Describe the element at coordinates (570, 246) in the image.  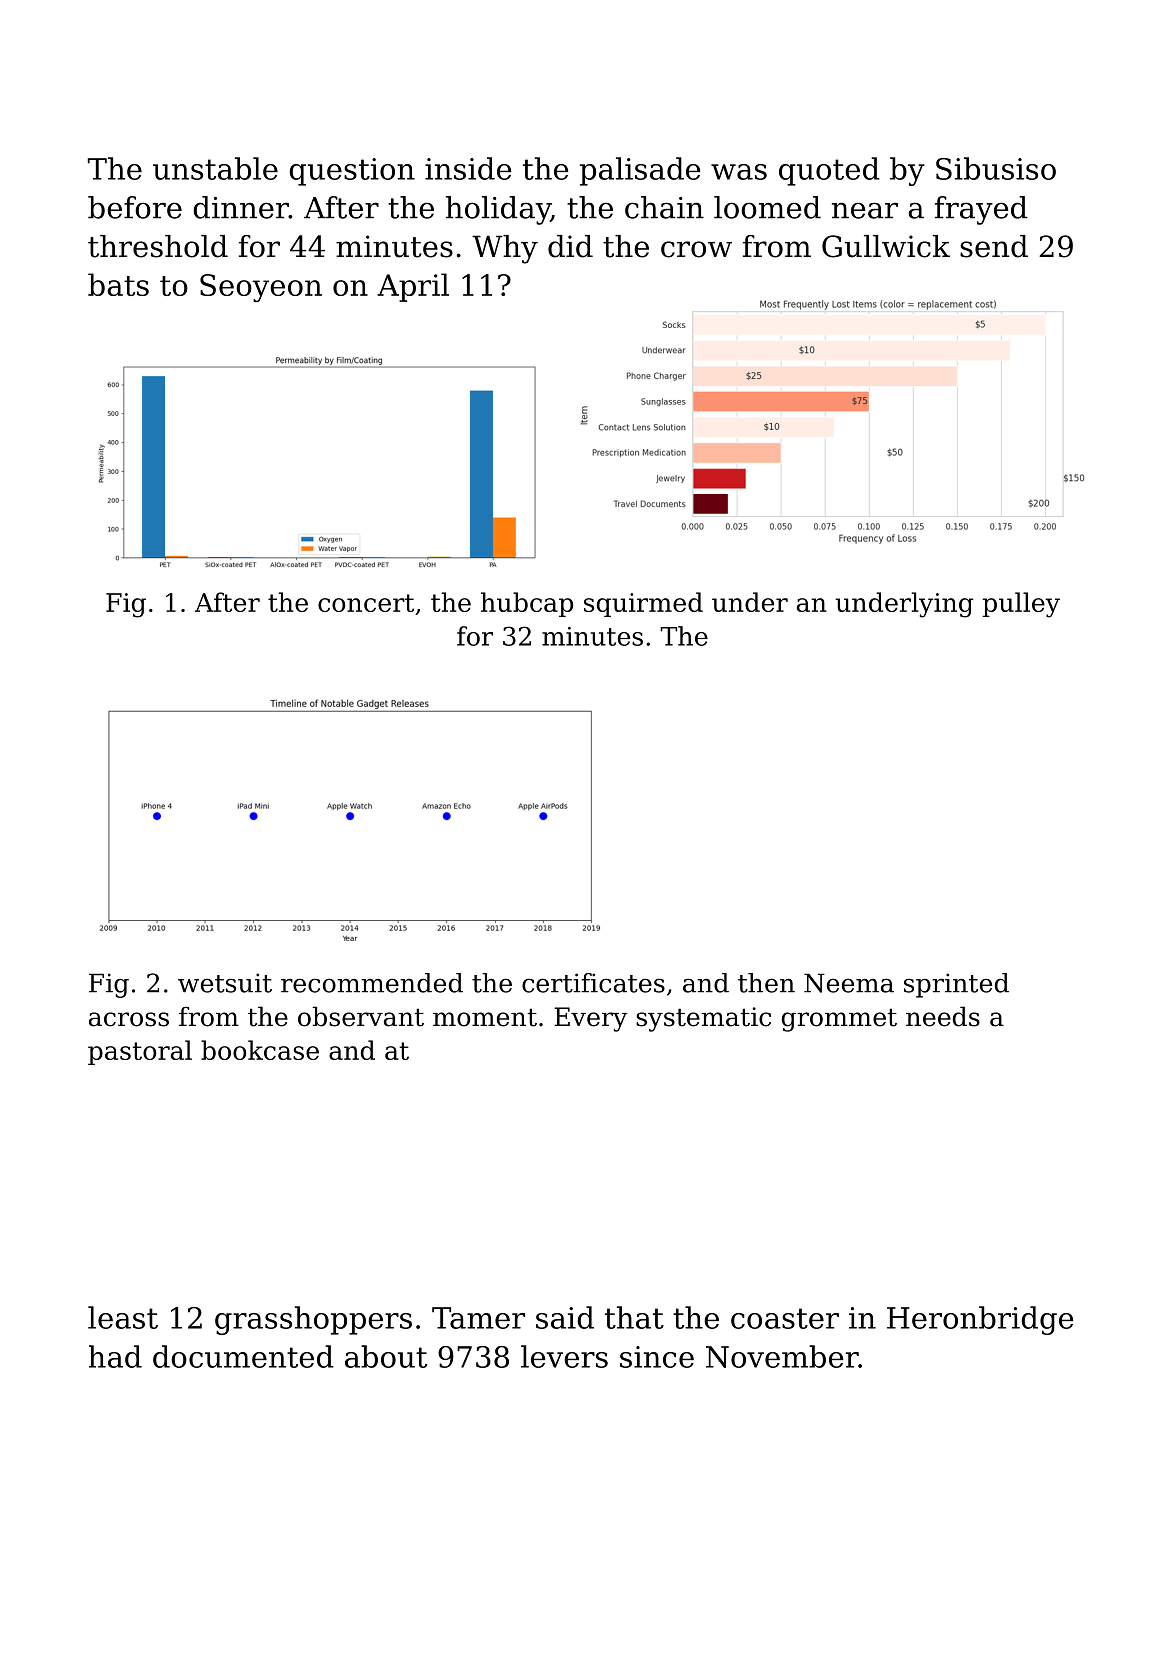
I see `did` at that location.
